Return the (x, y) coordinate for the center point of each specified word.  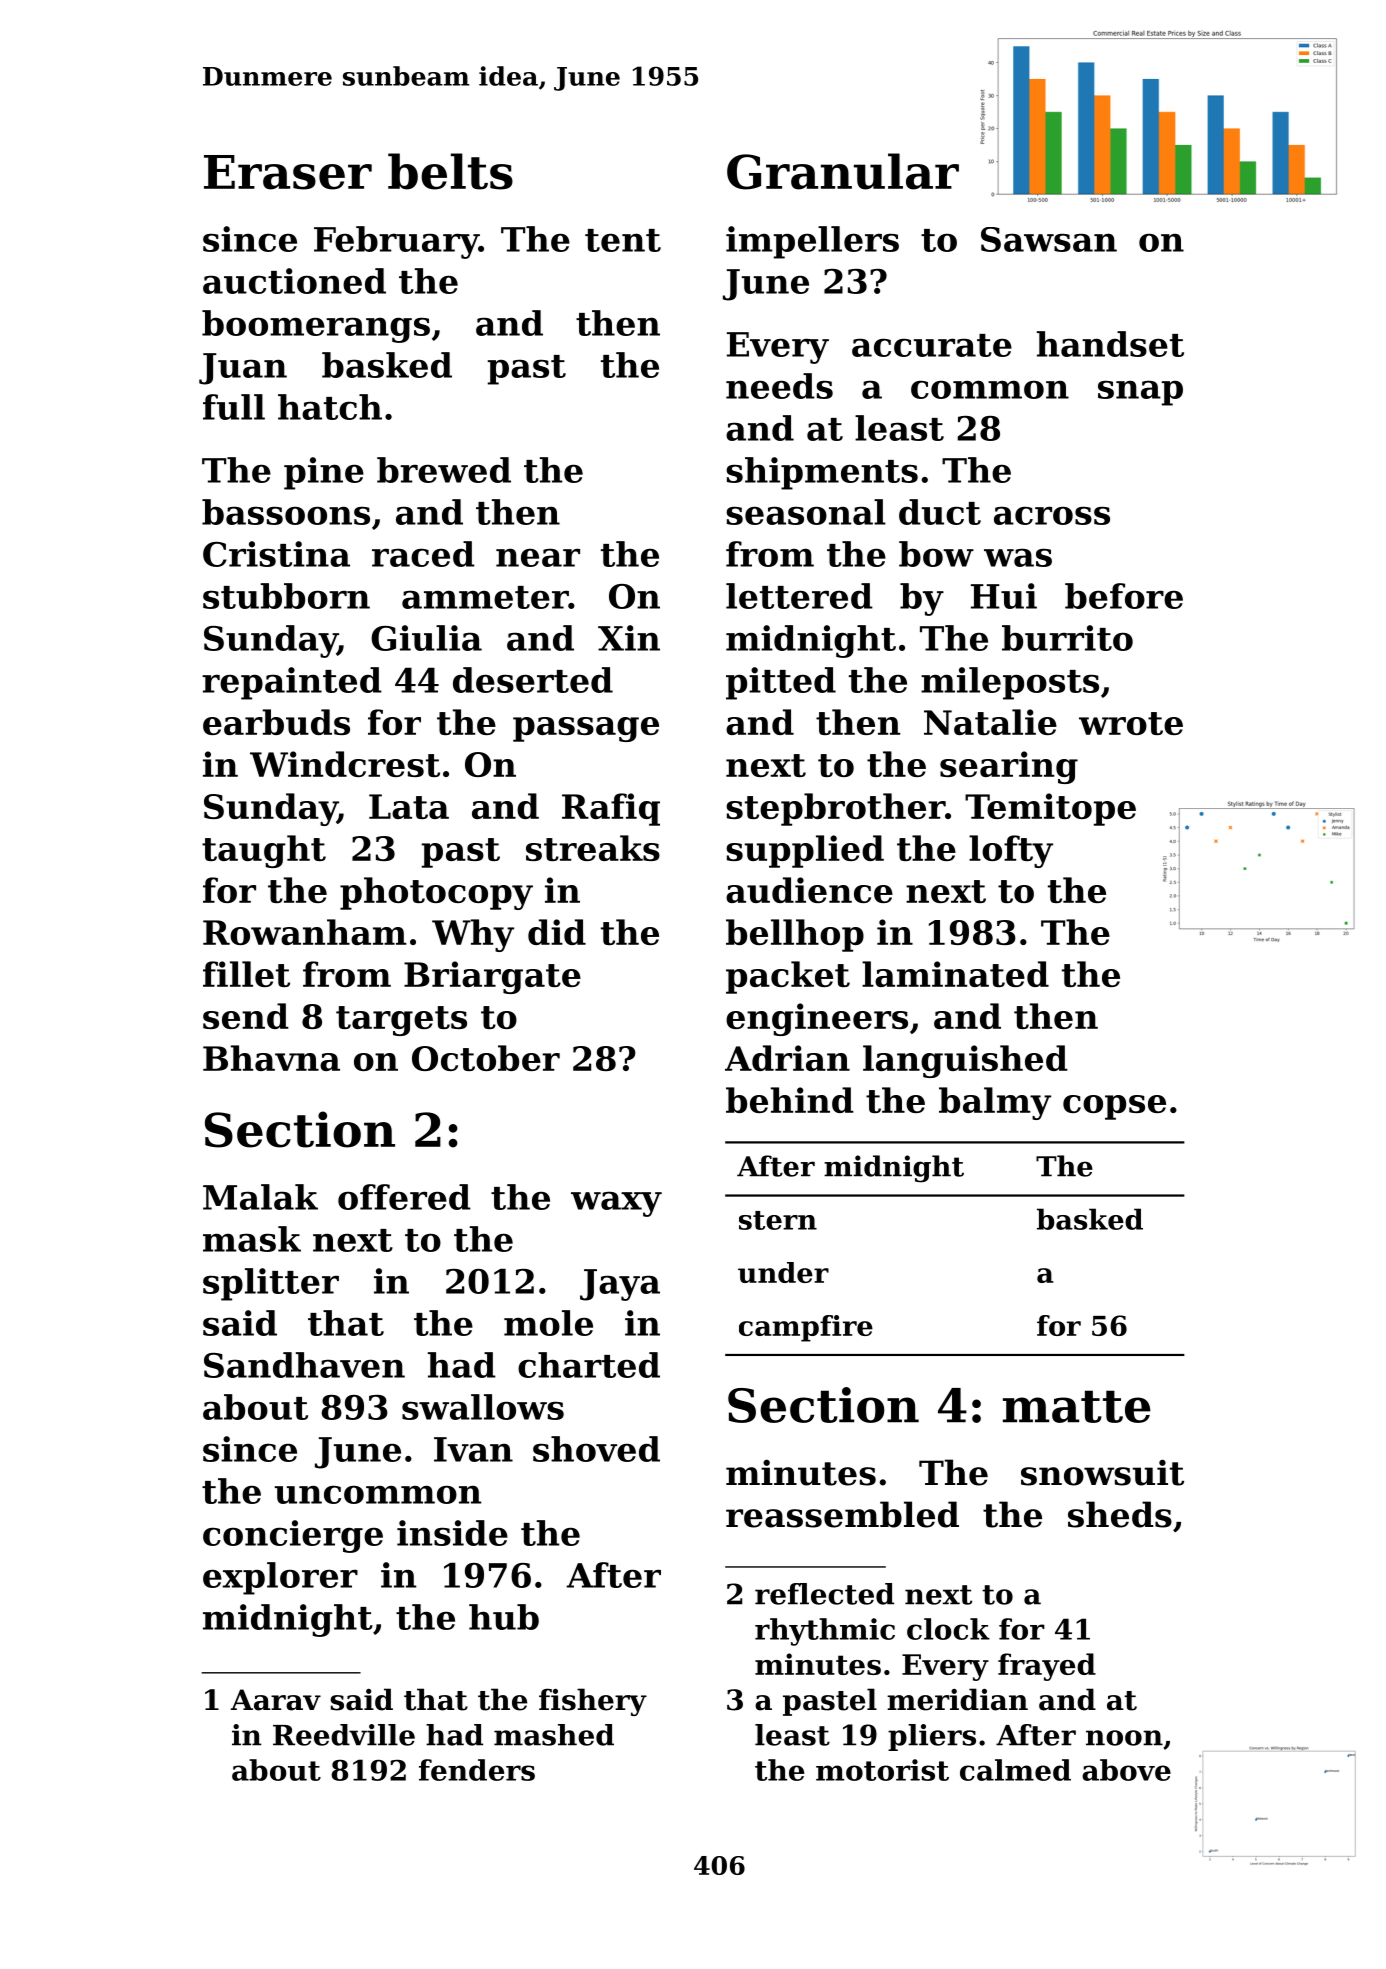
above (1126, 1770)
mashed (554, 1735)
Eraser (288, 172)
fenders (477, 1770)
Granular (843, 171)
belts (450, 171)
